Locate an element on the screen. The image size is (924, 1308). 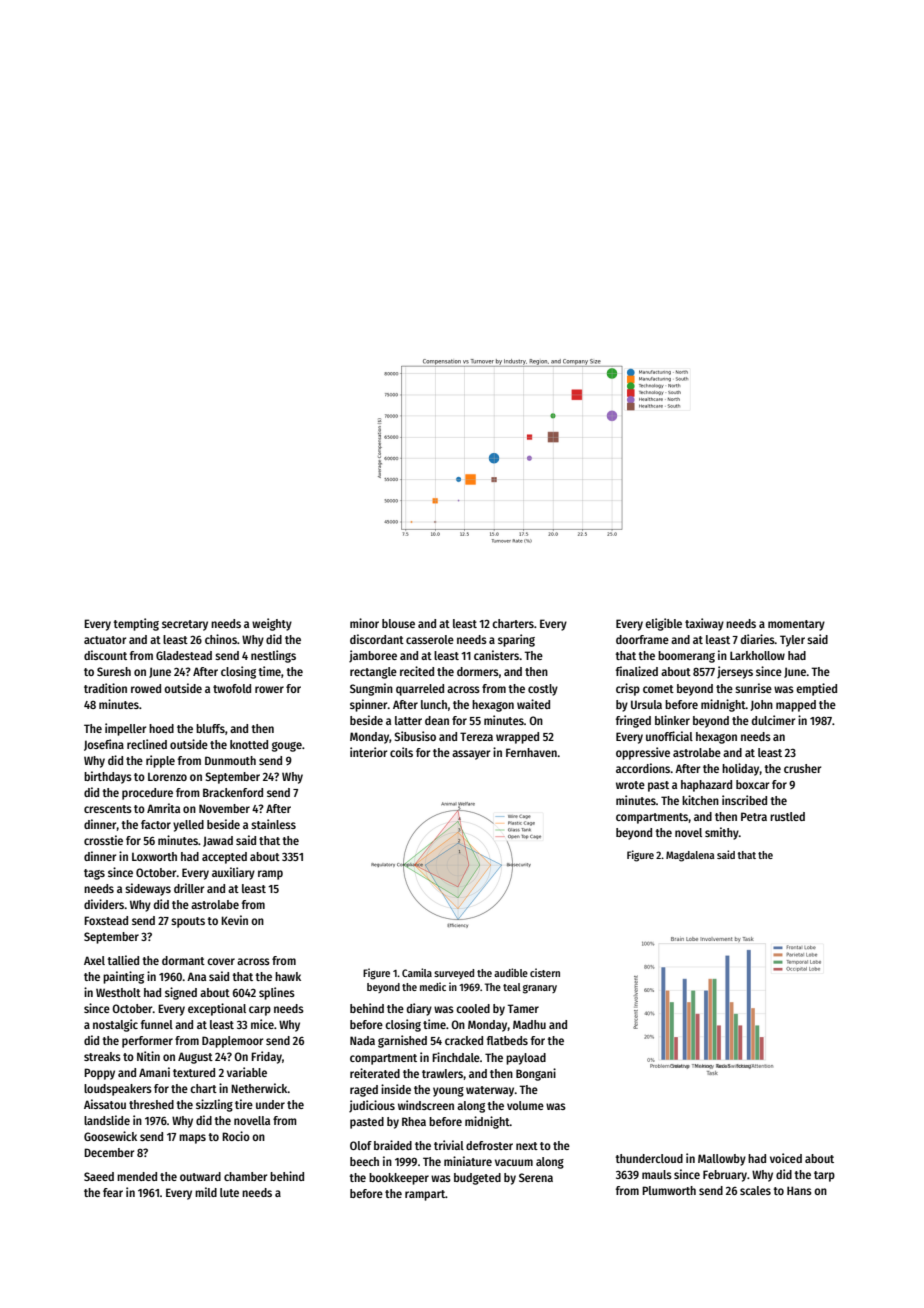
Magdalena is located at coordinates (690, 856).
